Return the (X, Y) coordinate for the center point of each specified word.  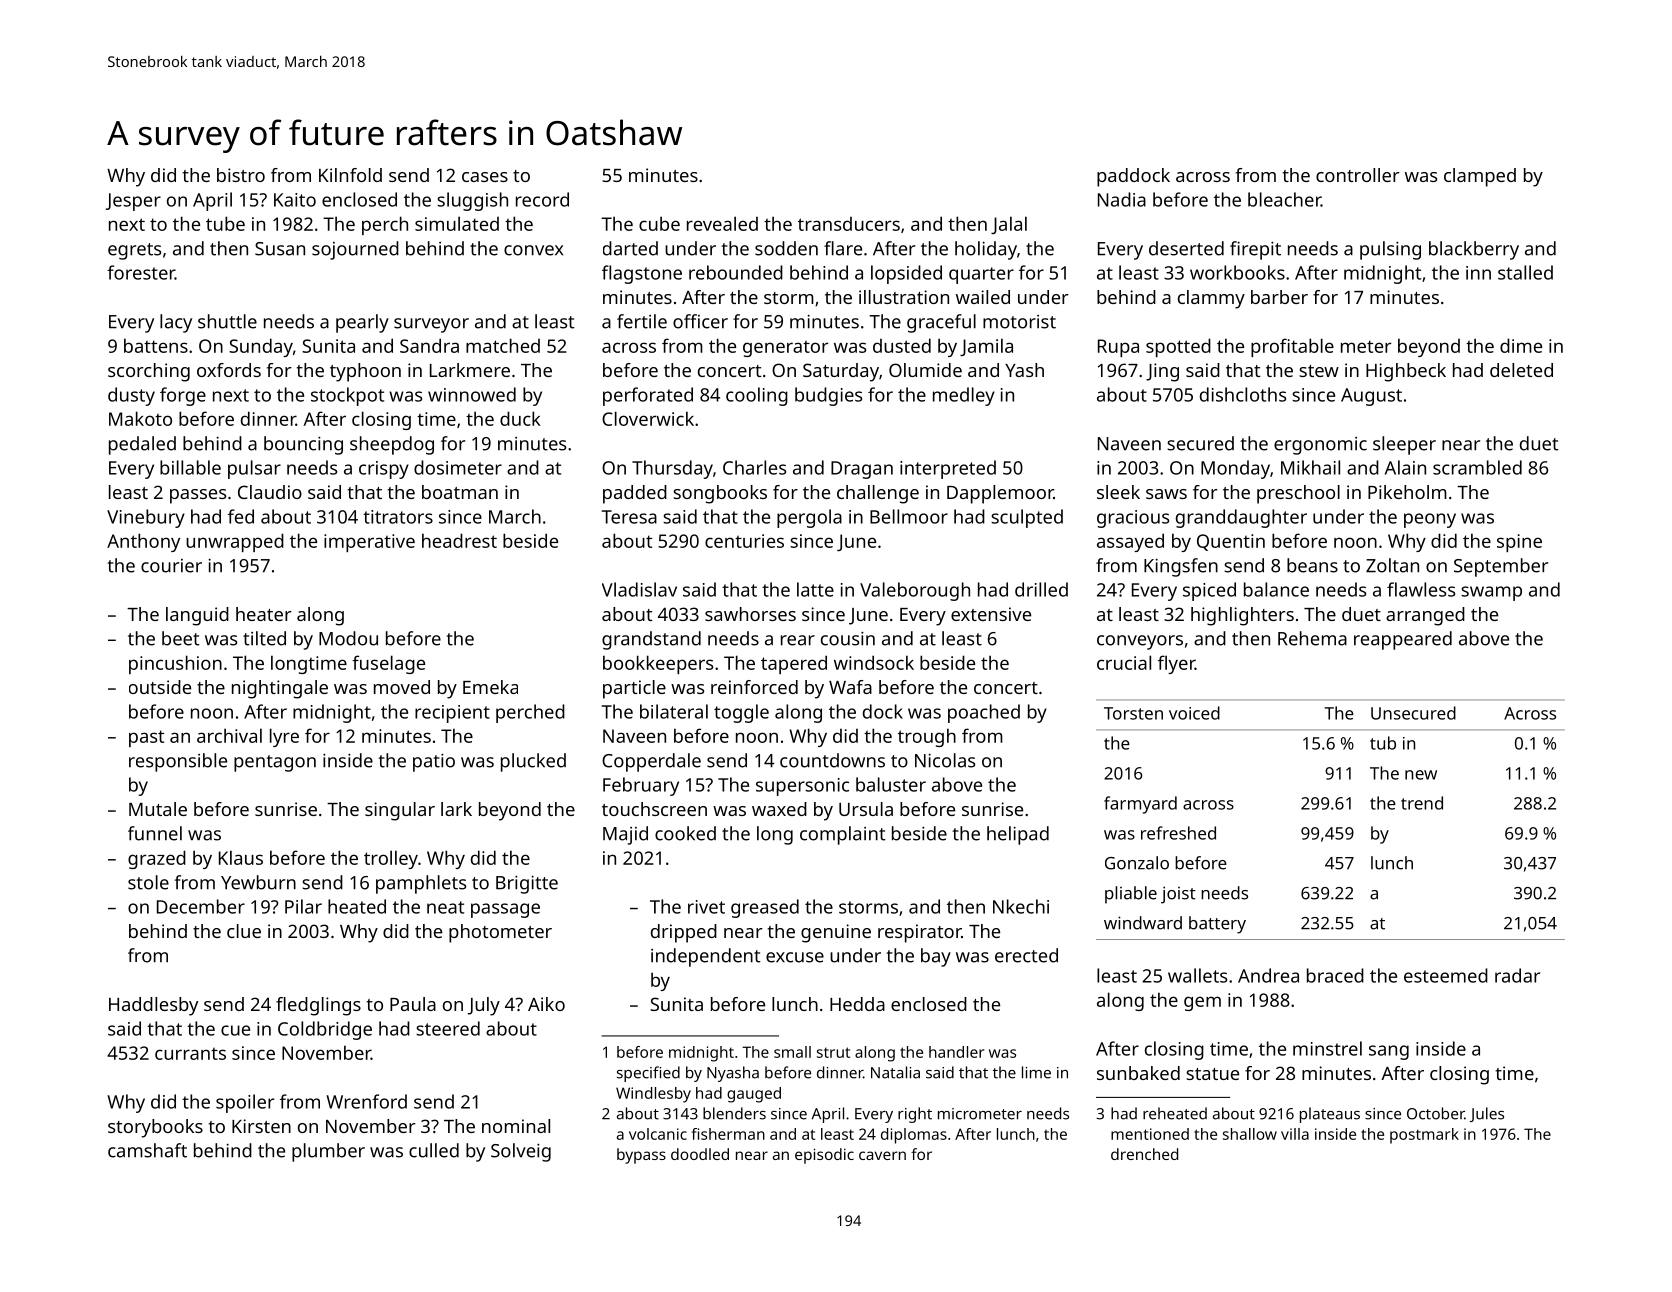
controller (1358, 175)
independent (706, 957)
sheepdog (392, 445)
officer (700, 321)
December (201, 906)
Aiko (546, 1004)
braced (1335, 975)
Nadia (1122, 199)
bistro (241, 175)
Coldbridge (325, 1030)
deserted (1186, 248)
